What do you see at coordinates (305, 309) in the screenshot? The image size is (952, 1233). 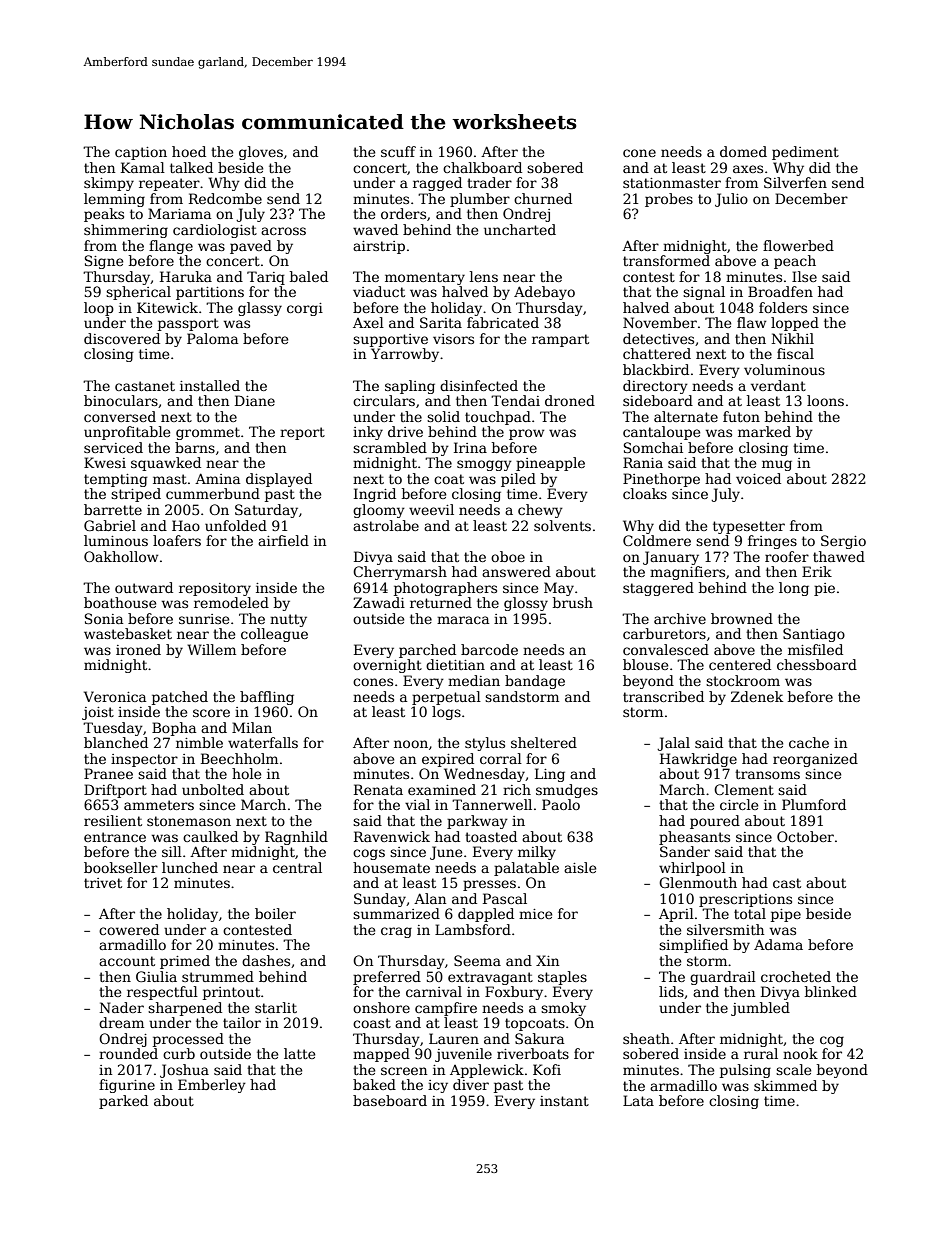 I see `corgi` at bounding box center [305, 309].
